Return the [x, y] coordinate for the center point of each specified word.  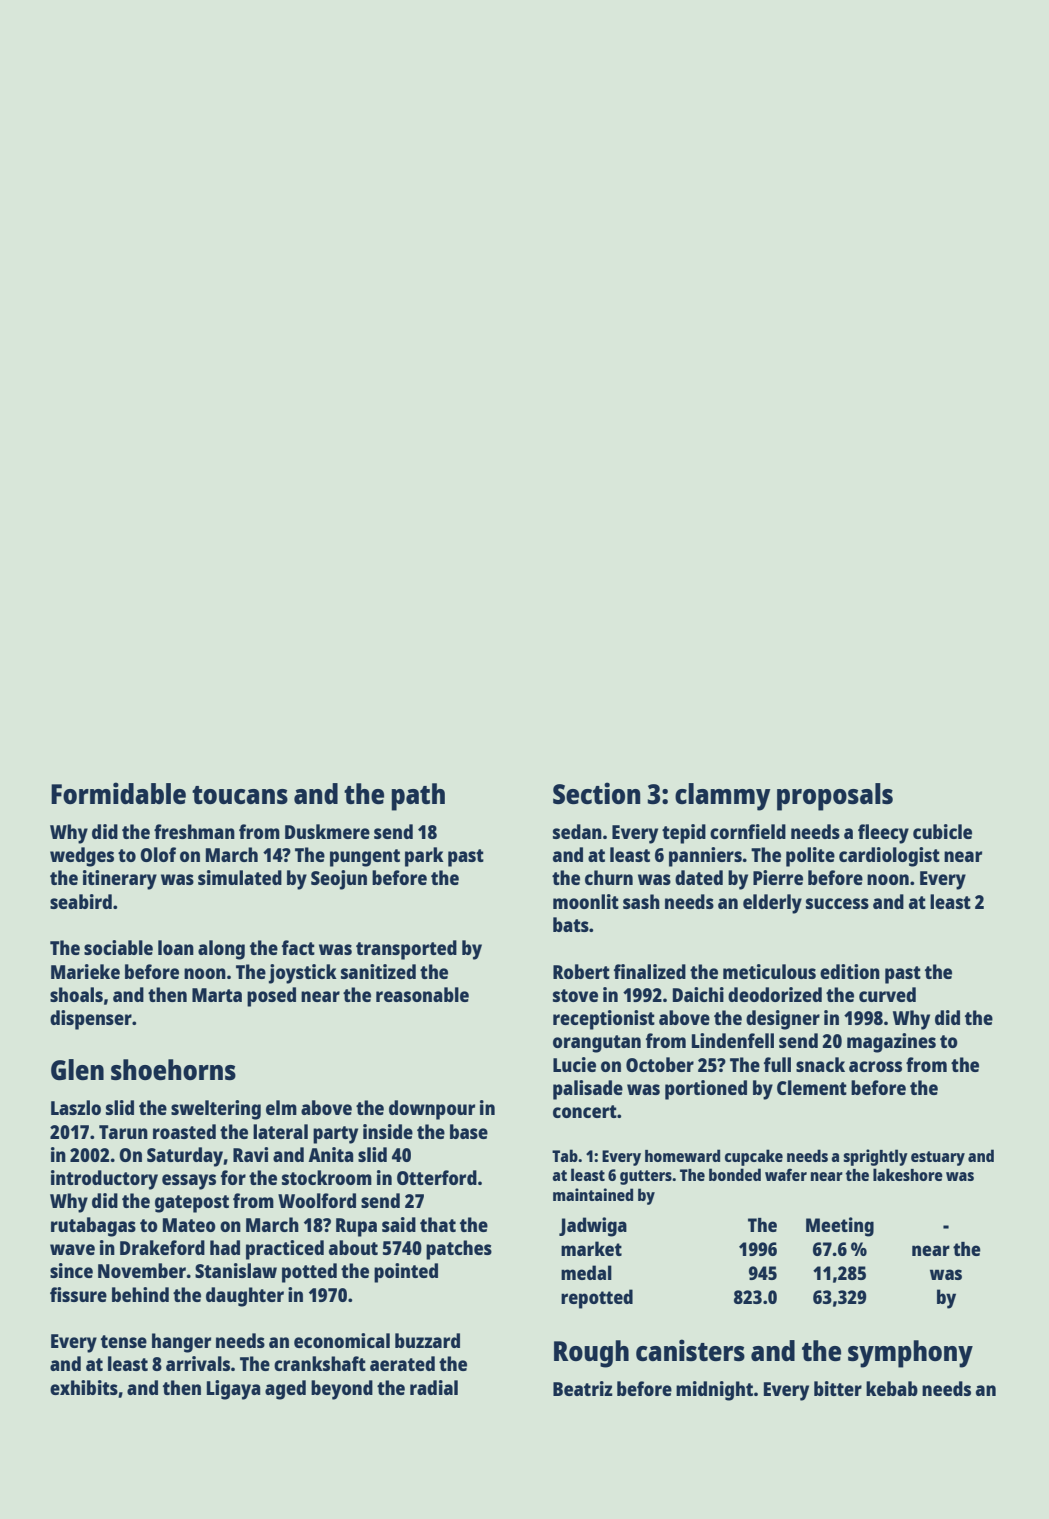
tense [124, 1341]
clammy [723, 797]
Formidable [118, 793]
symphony [910, 1354]
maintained [593, 1194]
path [418, 797]
